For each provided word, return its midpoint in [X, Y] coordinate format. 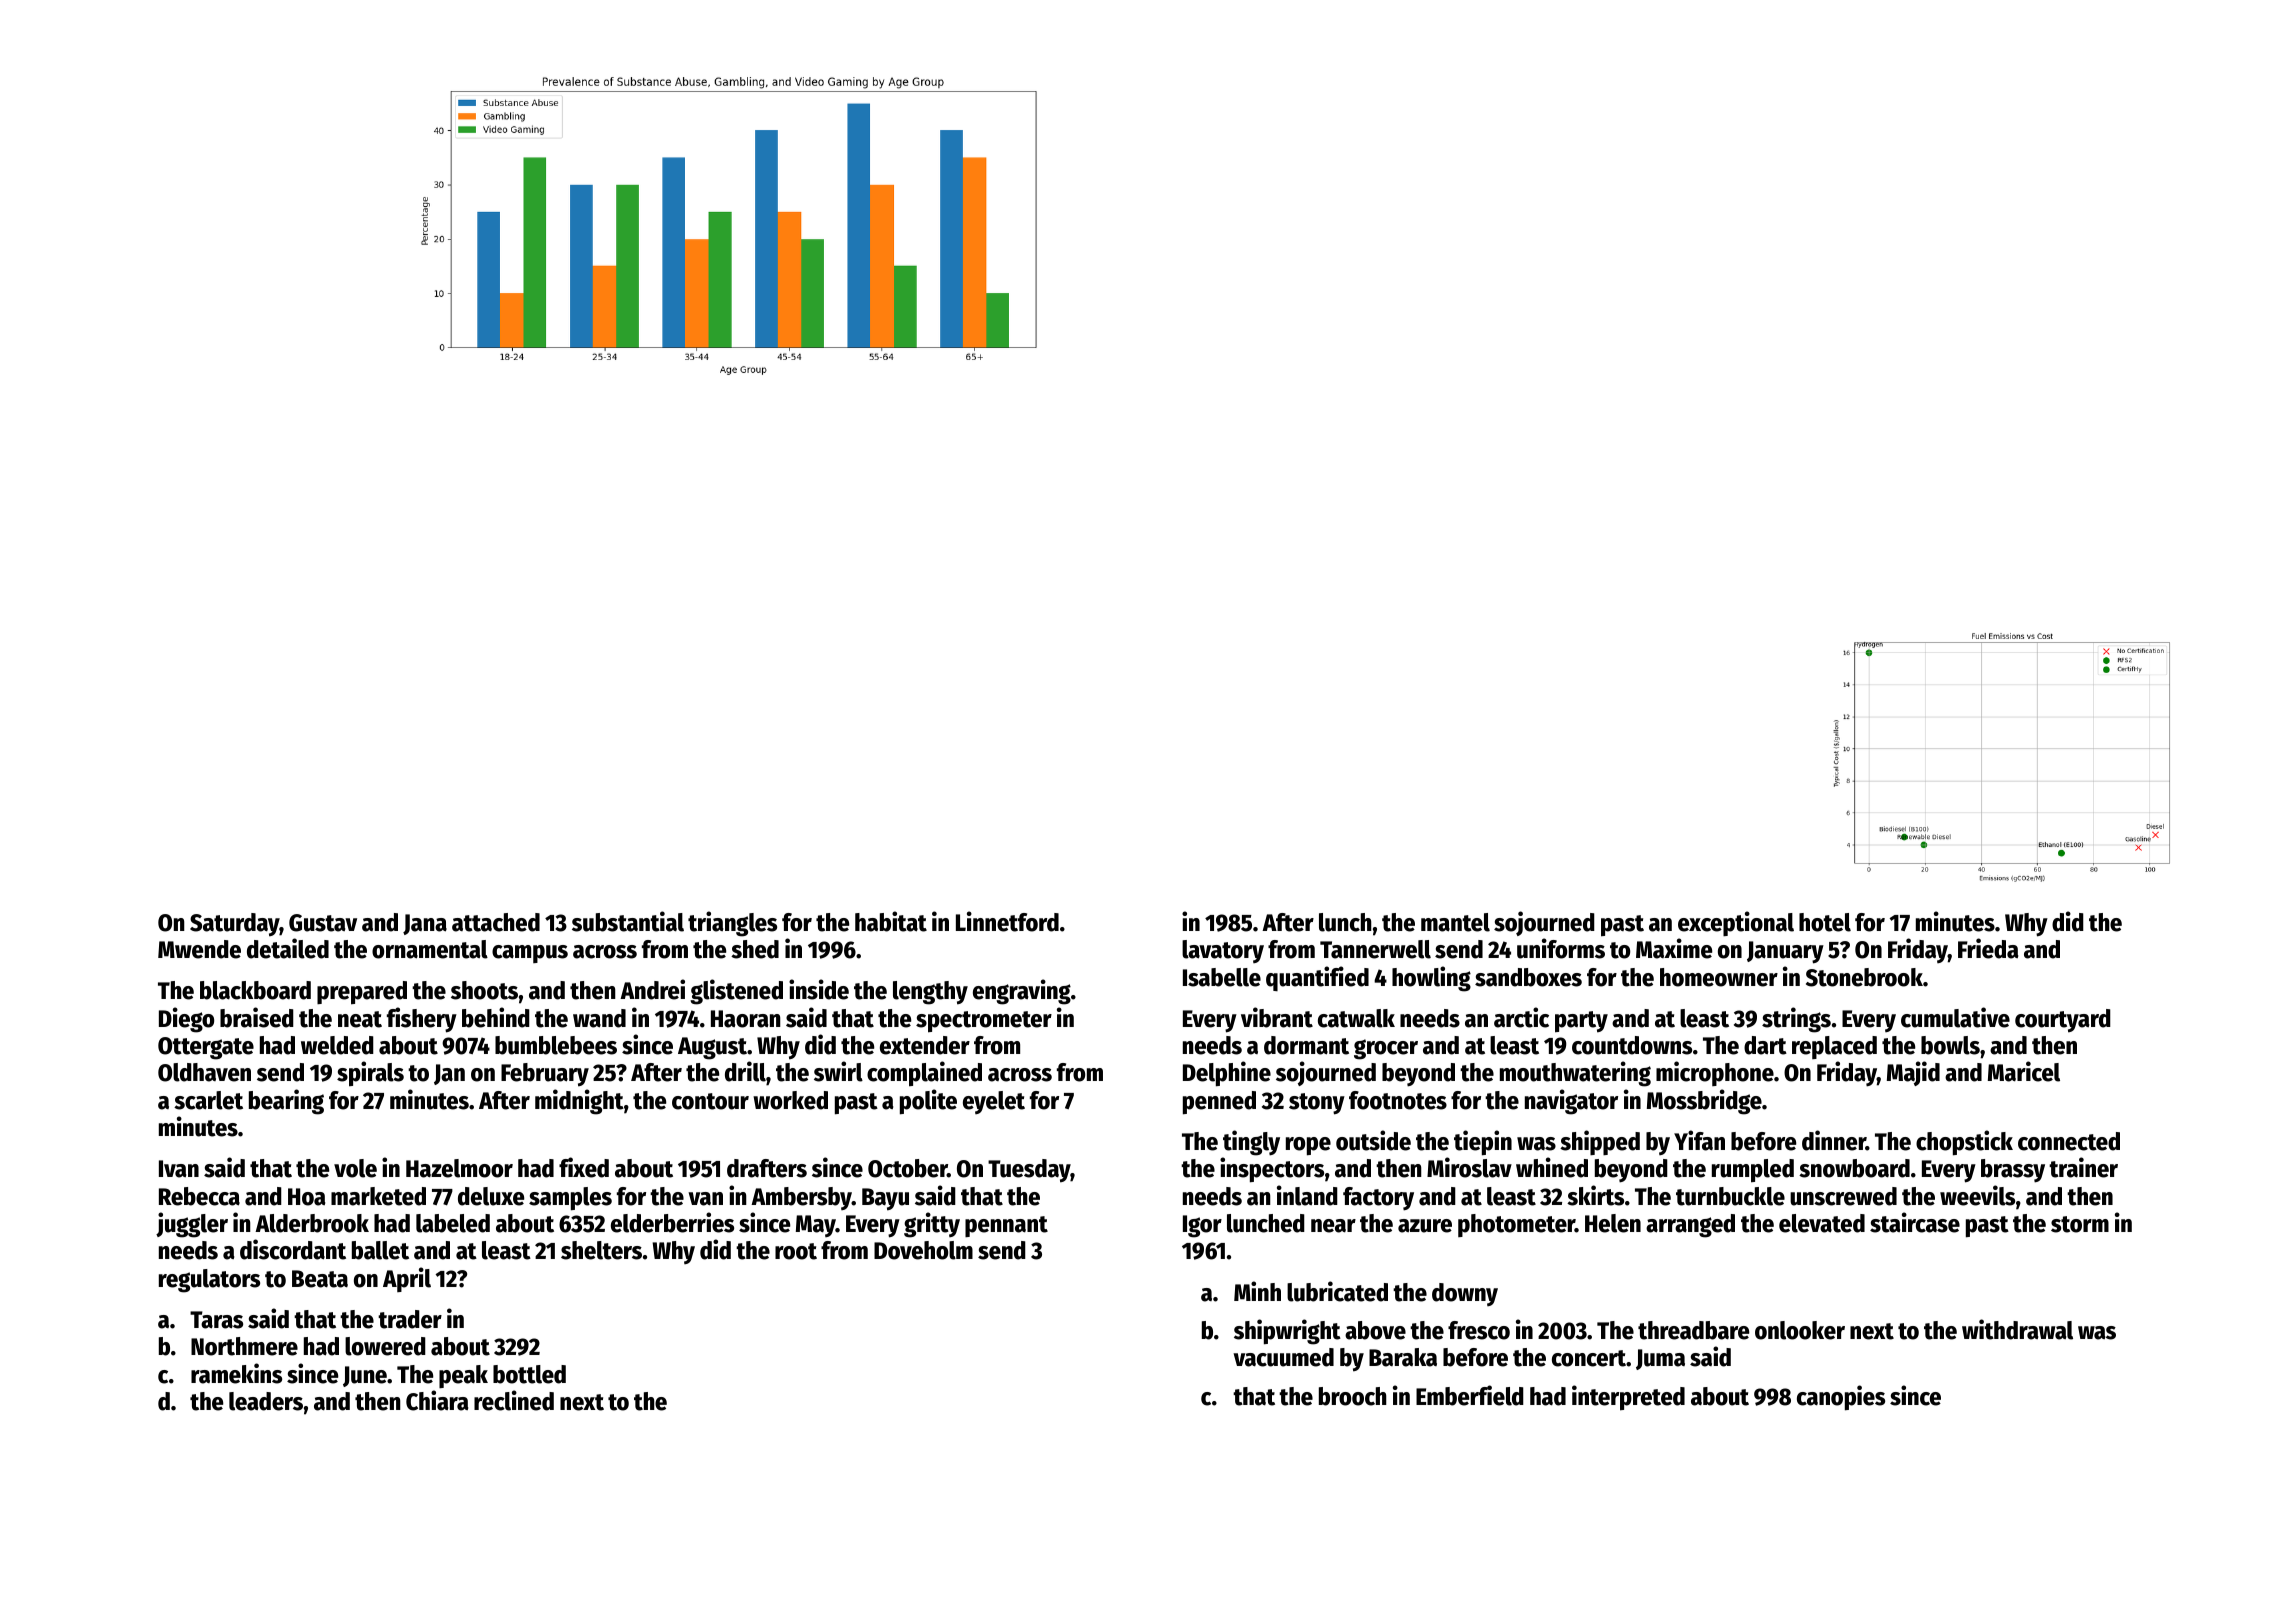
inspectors [1272, 1170]
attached [496, 922]
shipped [1600, 1142]
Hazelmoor [459, 1168]
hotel [1825, 922]
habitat [891, 921]
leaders [266, 1401]
